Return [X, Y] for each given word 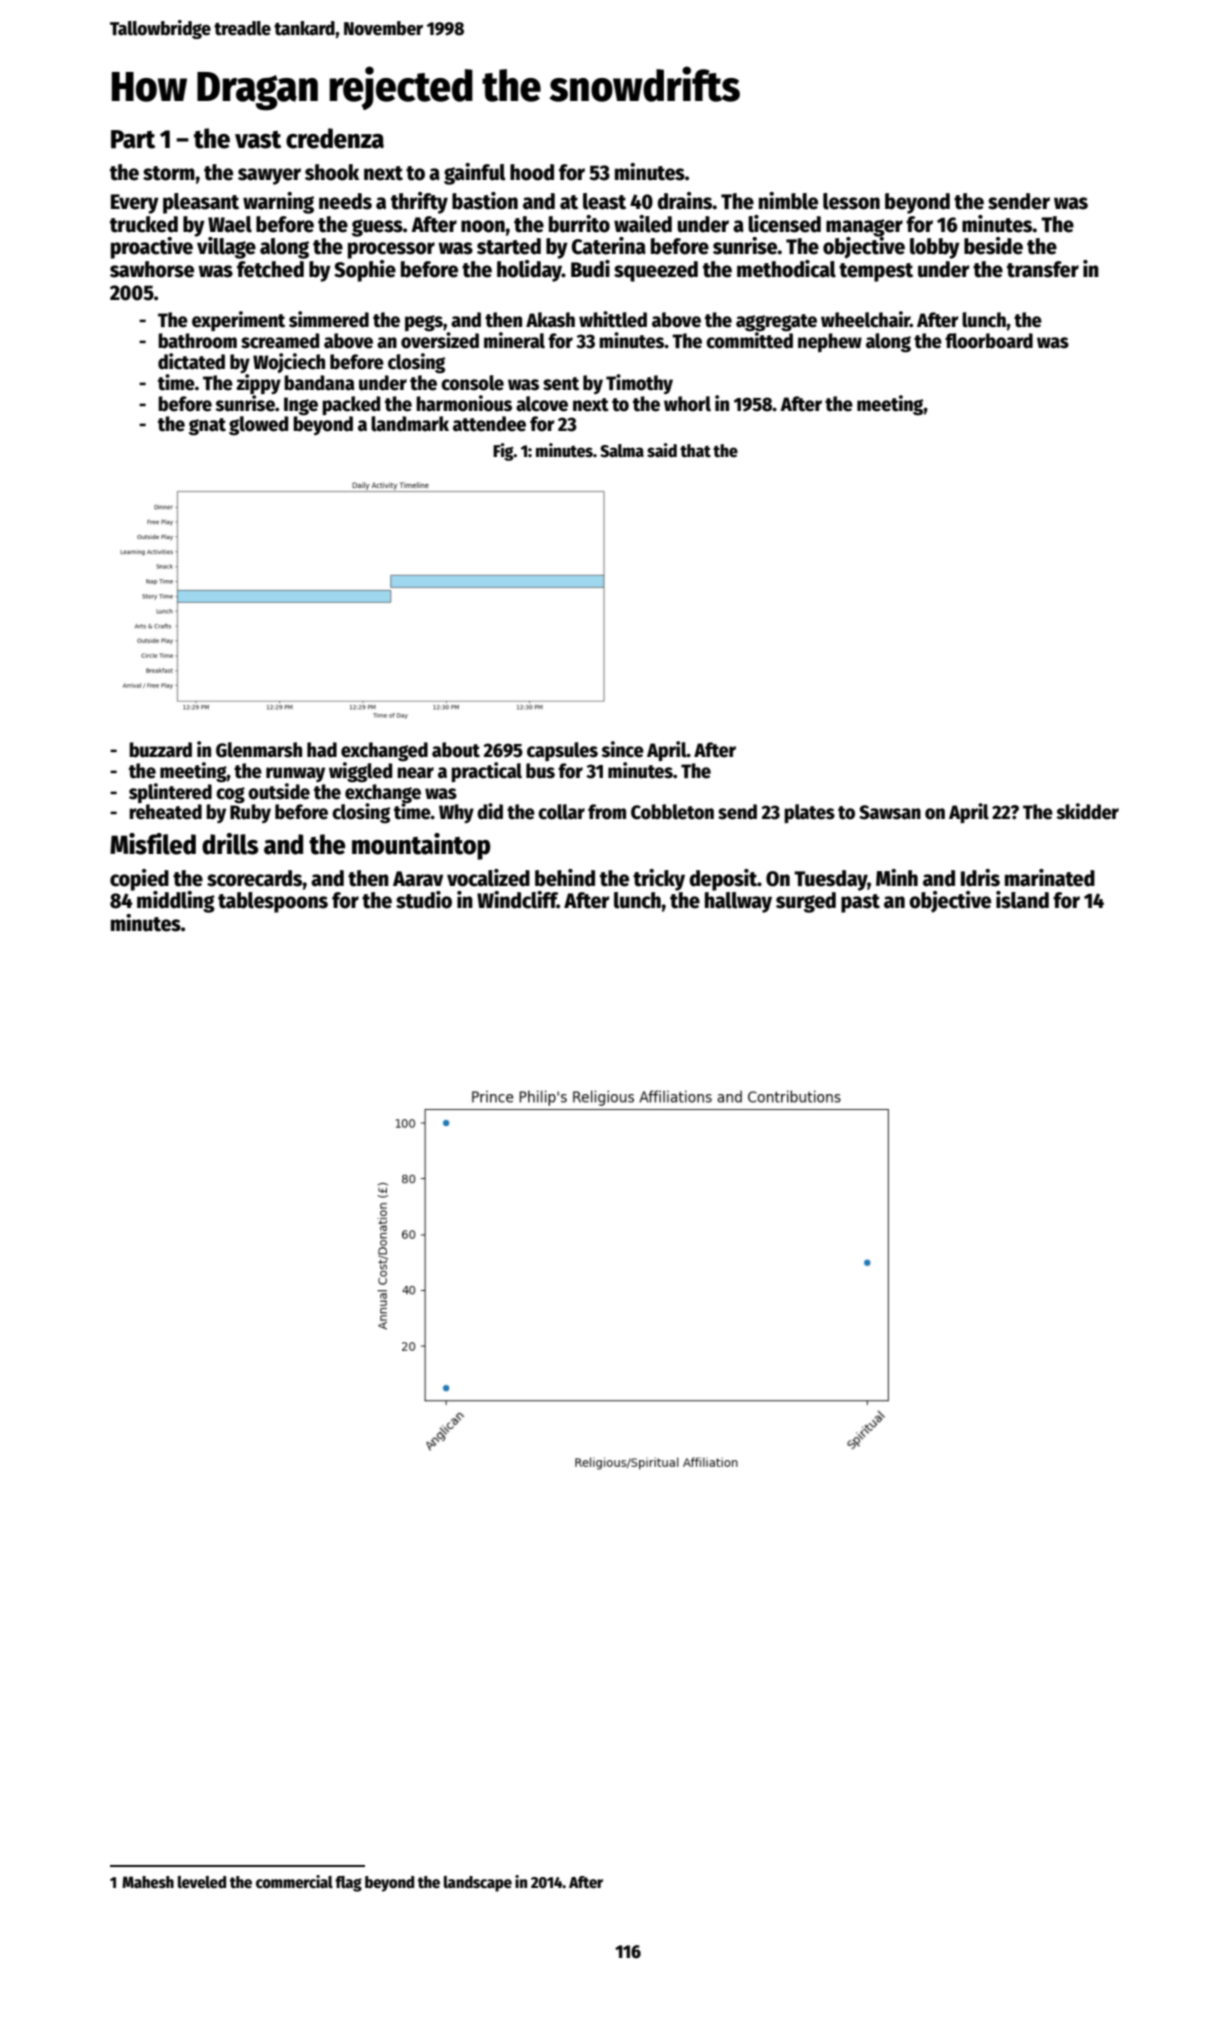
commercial [294, 1882]
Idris [980, 878]
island [1022, 900]
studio [424, 900]
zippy [258, 384]
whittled [613, 319]
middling [176, 902]
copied [139, 880]
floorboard [989, 341]
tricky [659, 880]
